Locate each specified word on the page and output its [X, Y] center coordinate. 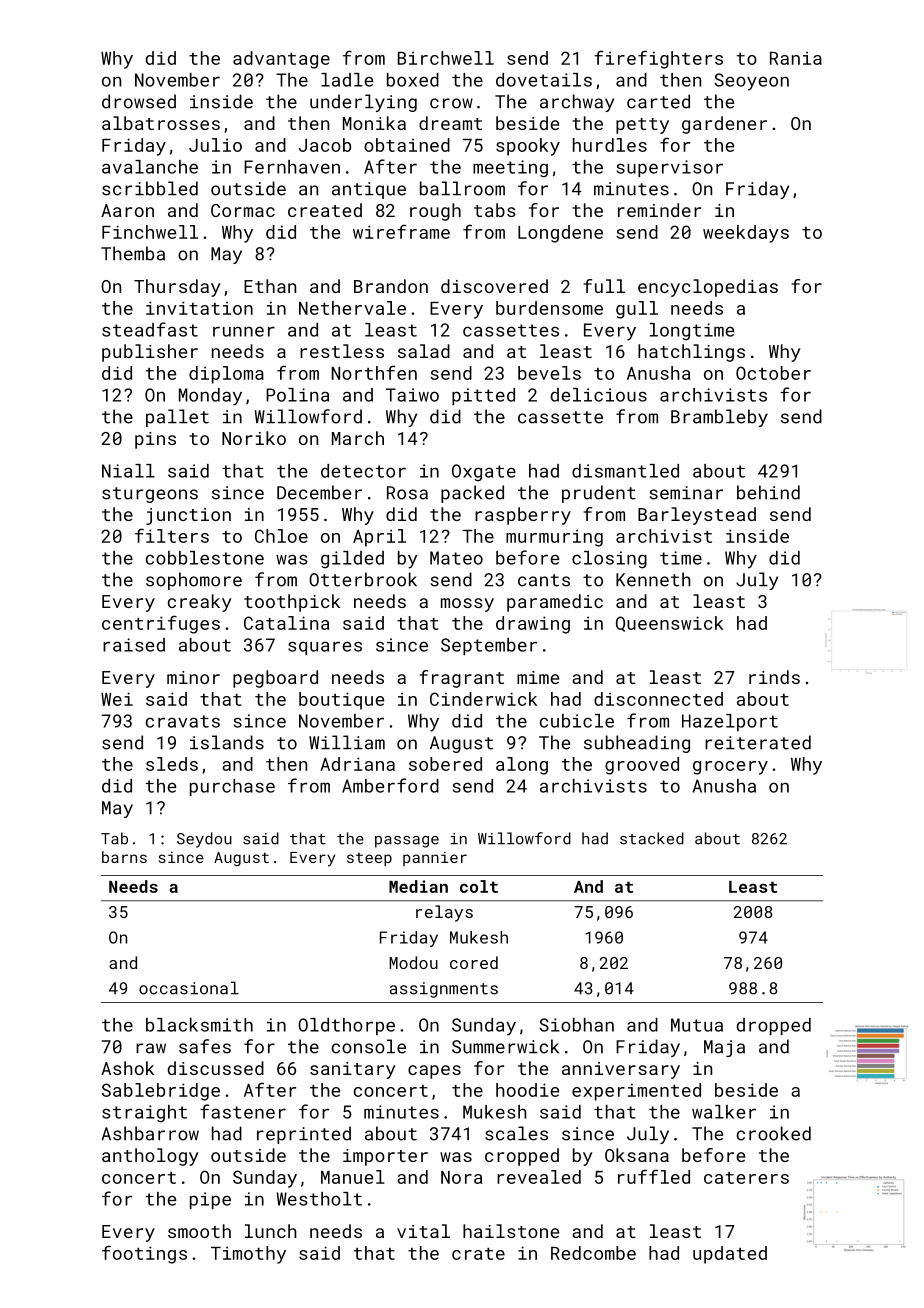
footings [144, 1254]
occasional [189, 988]
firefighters [658, 59]
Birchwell [446, 58]
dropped [773, 1026]
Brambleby [719, 418]
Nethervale [352, 308]
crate [478, 1254]
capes [434, 1072]
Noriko [254, 438]
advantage [281, 60]
